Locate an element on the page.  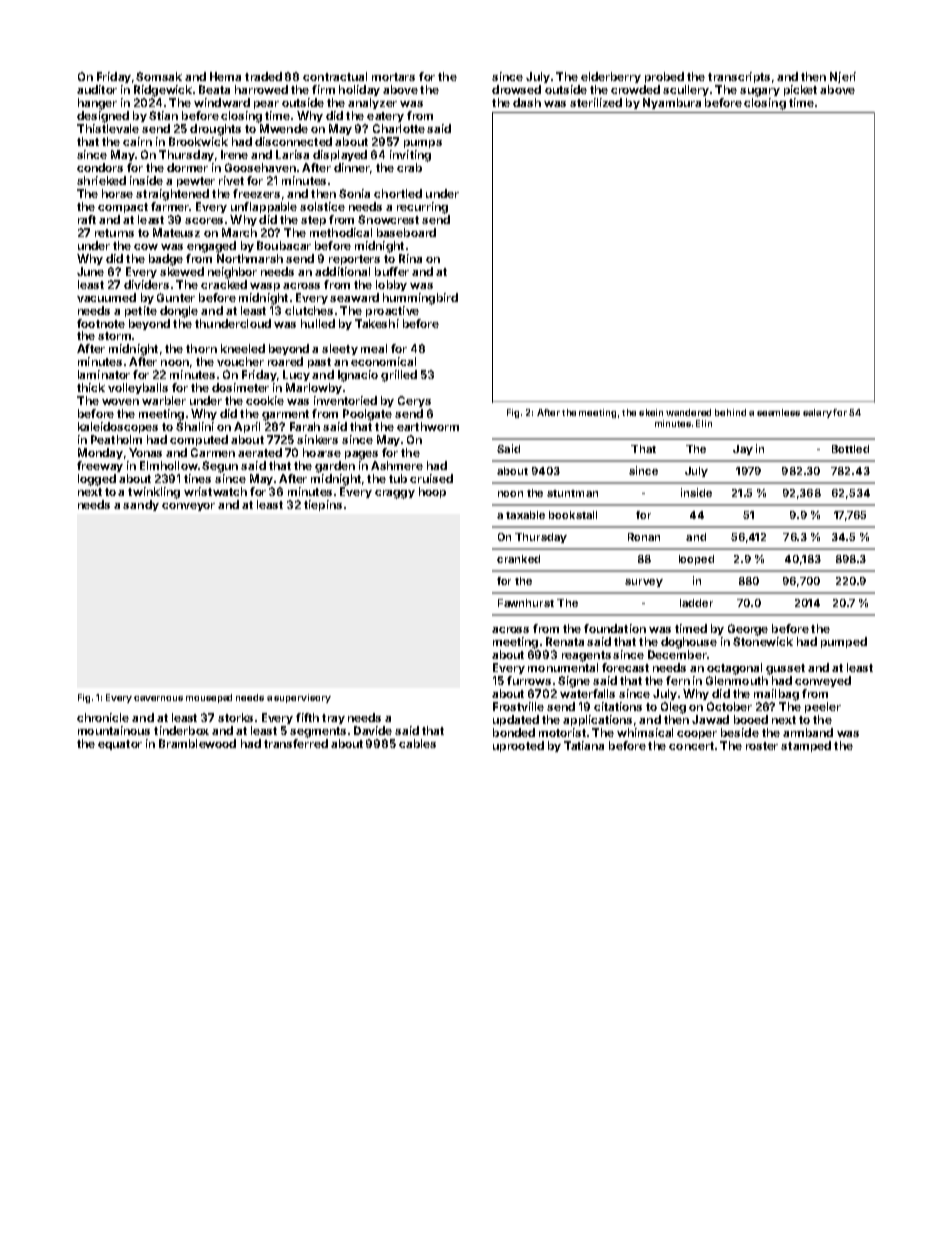
wandered is located at coordinates (688, 412).
